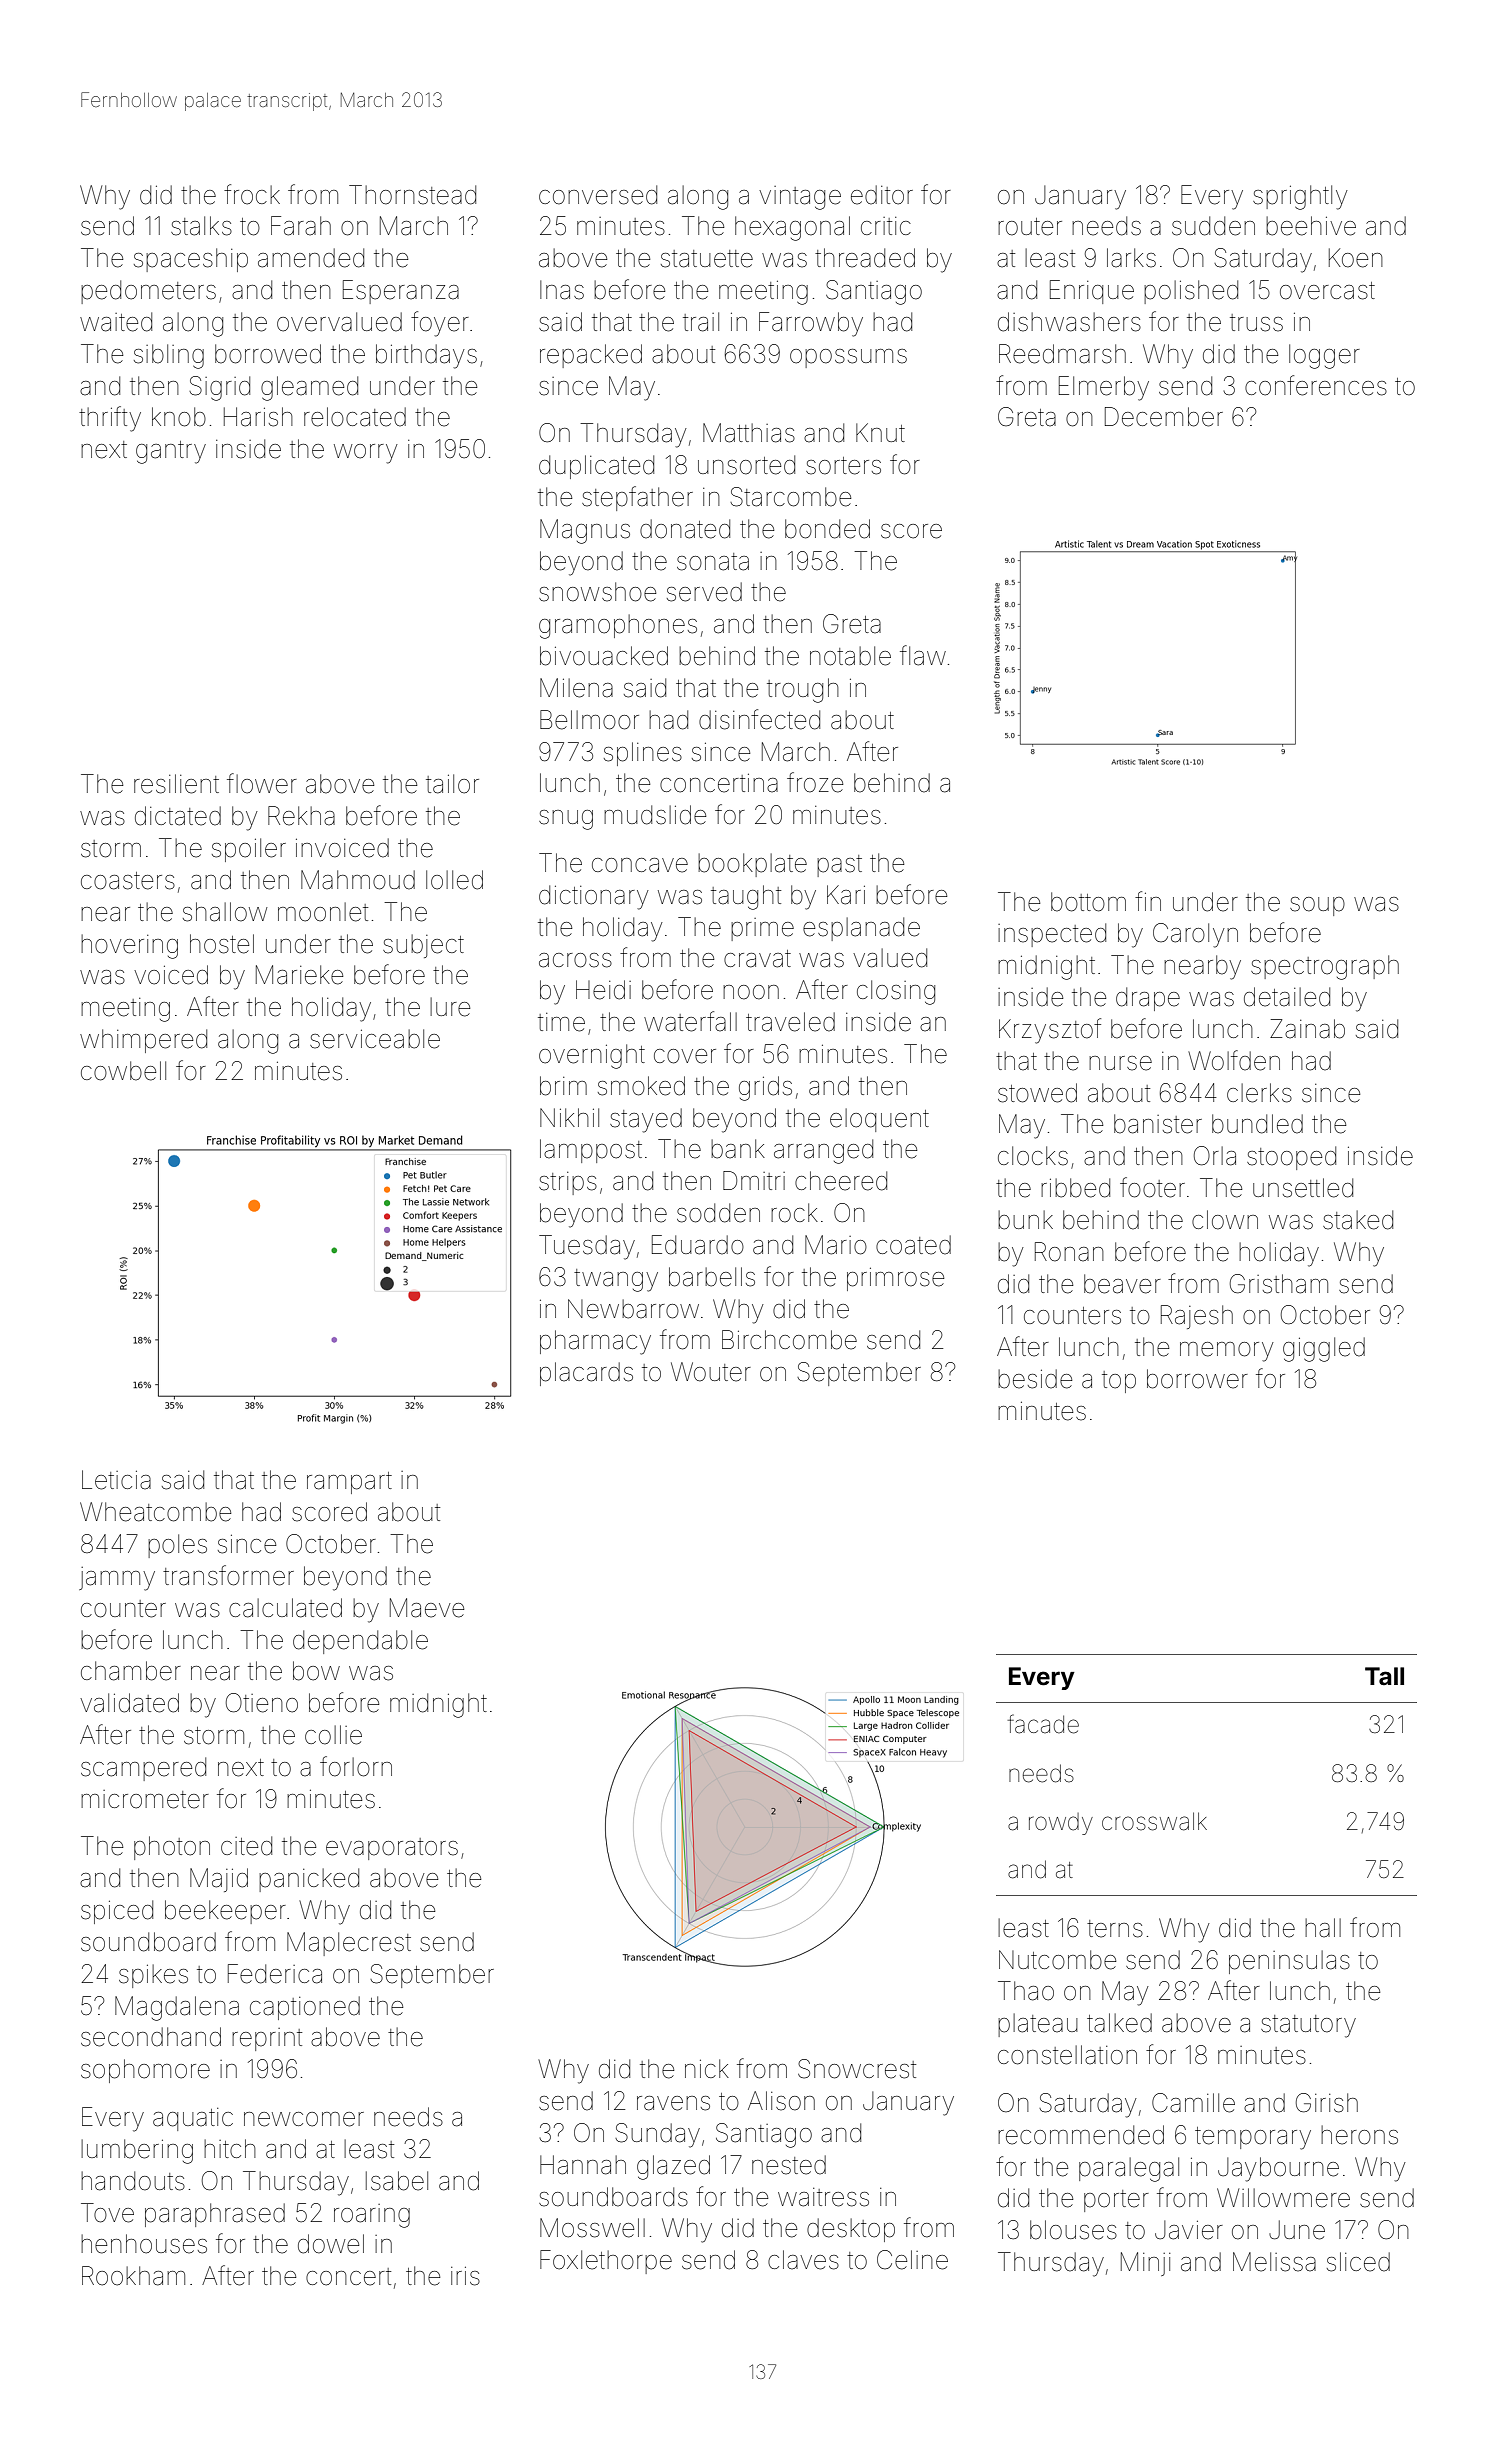 The height and width of the screenshot is (2464, 1496). Describe the element at coordinates (1081, 2135) in the screenshot. I see `recommended` at that location.
